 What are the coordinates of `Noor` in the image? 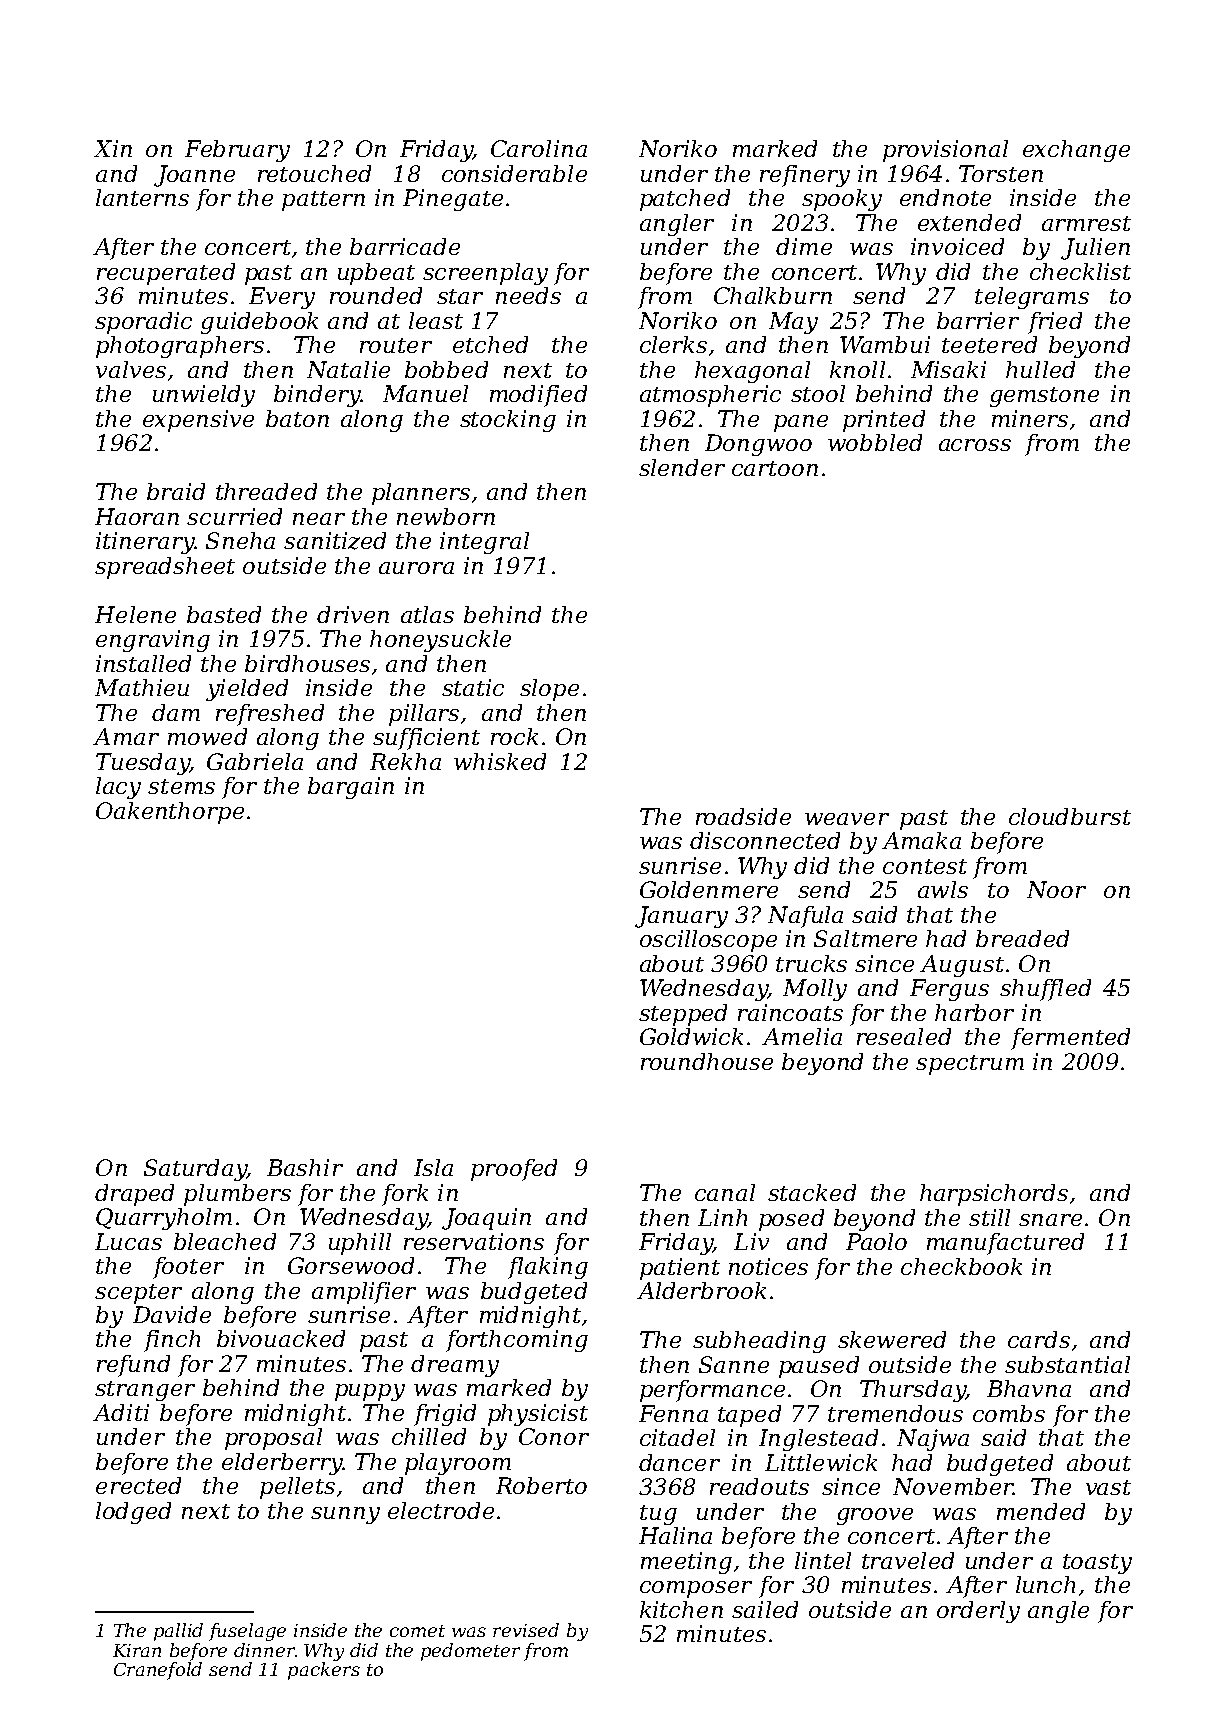 It's located at (1056, 889).
